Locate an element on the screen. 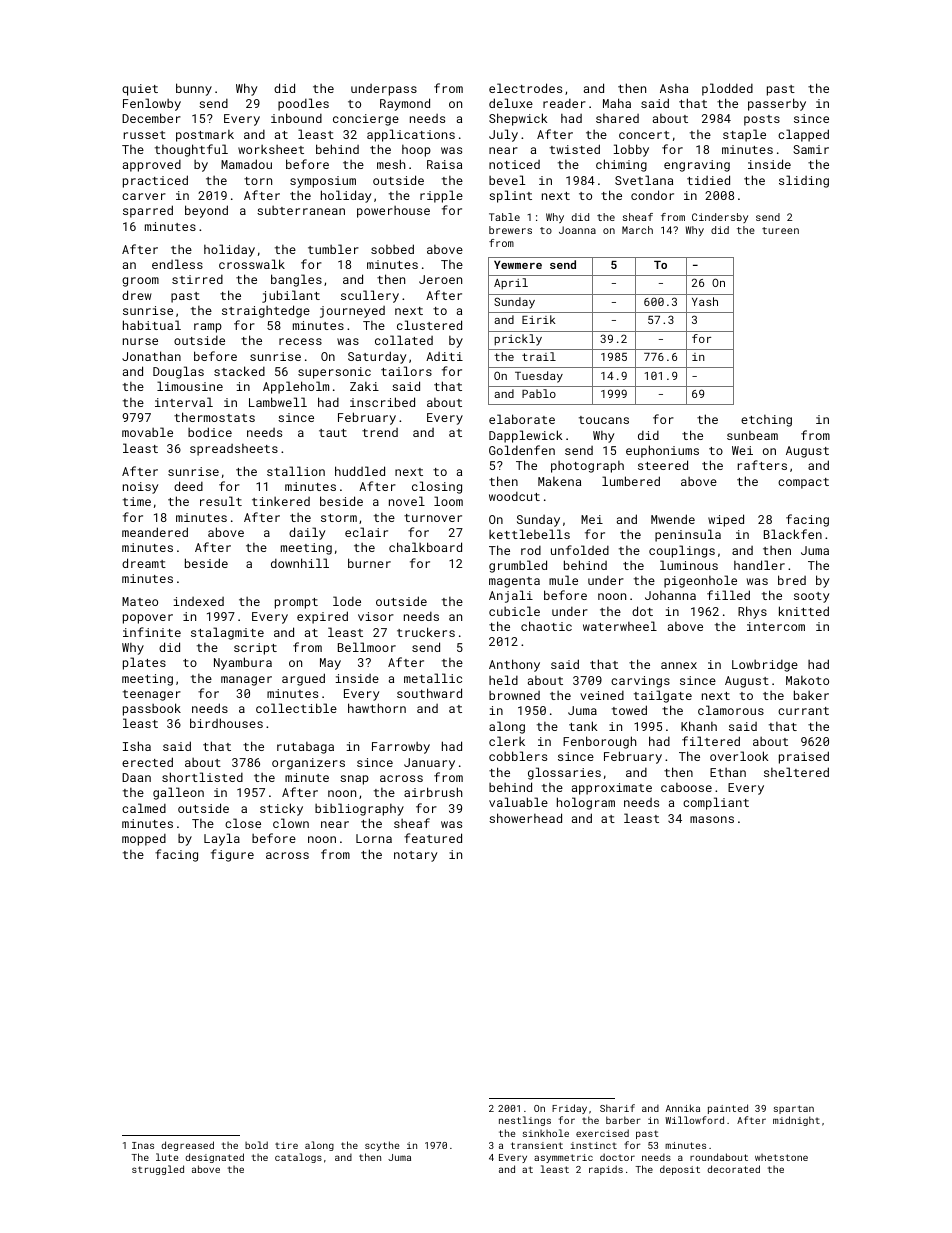 The width and height of the screenshot is (952, 1233). sparred is located at coordinates (148, 211).
